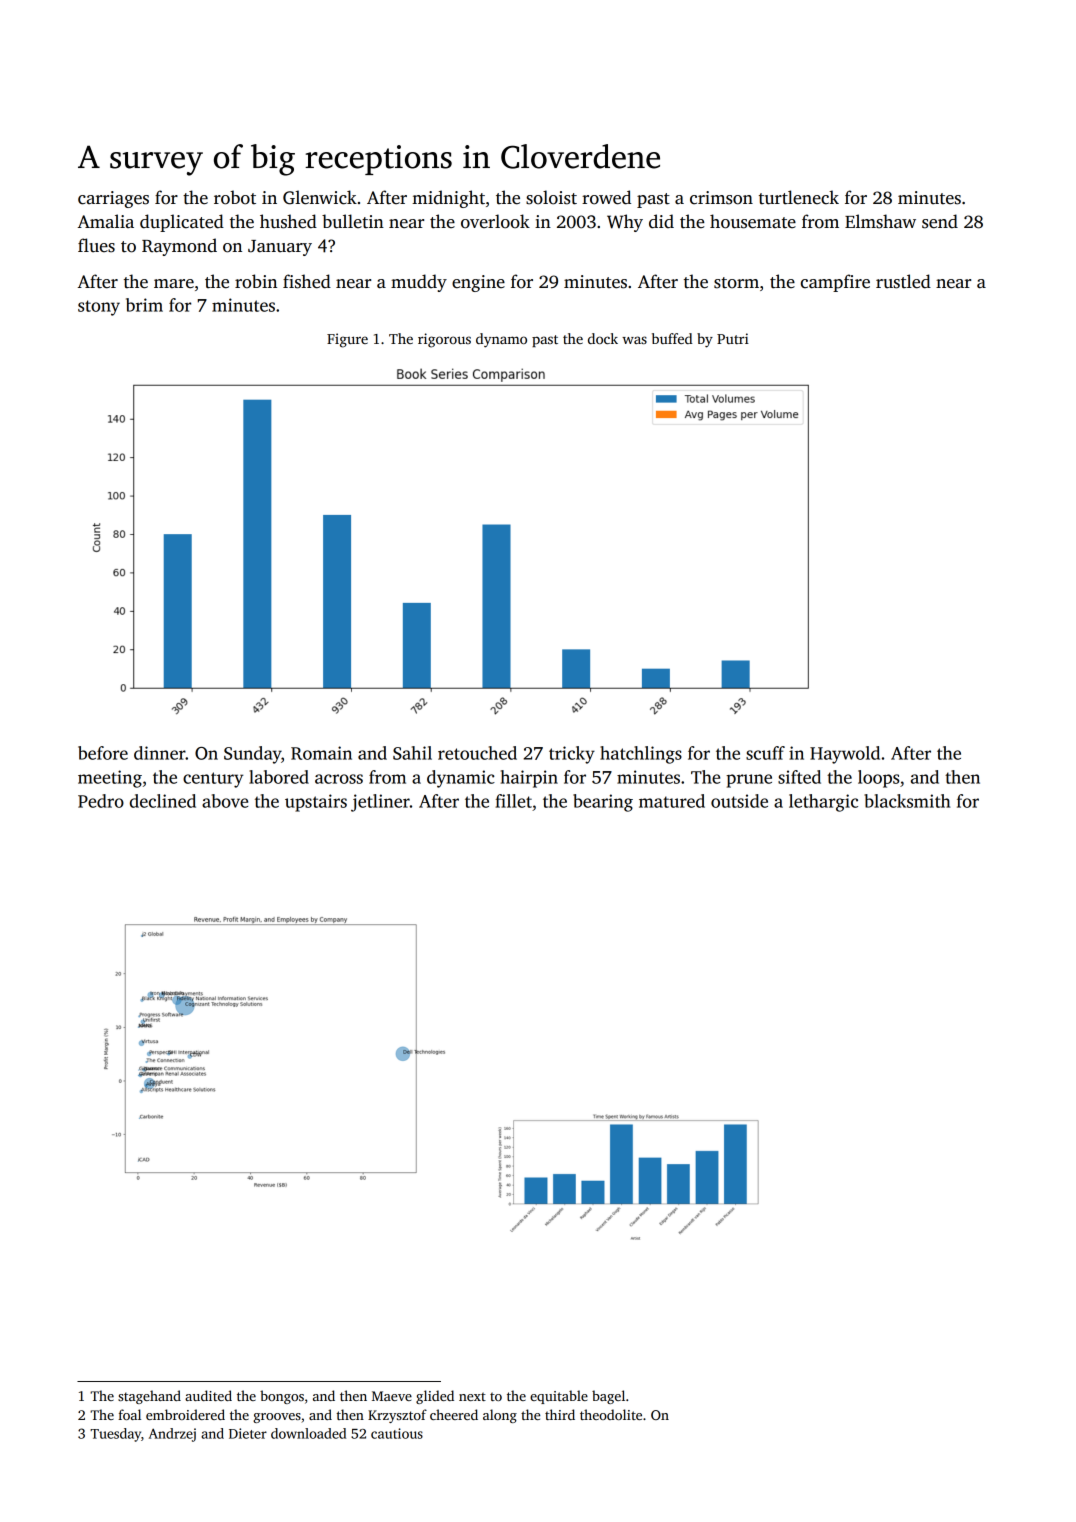 The image size is (1076, 1522). What do you see at coordinates (823, 803) in the page?
I see `lethargic` at bounding box center [823, 803].
